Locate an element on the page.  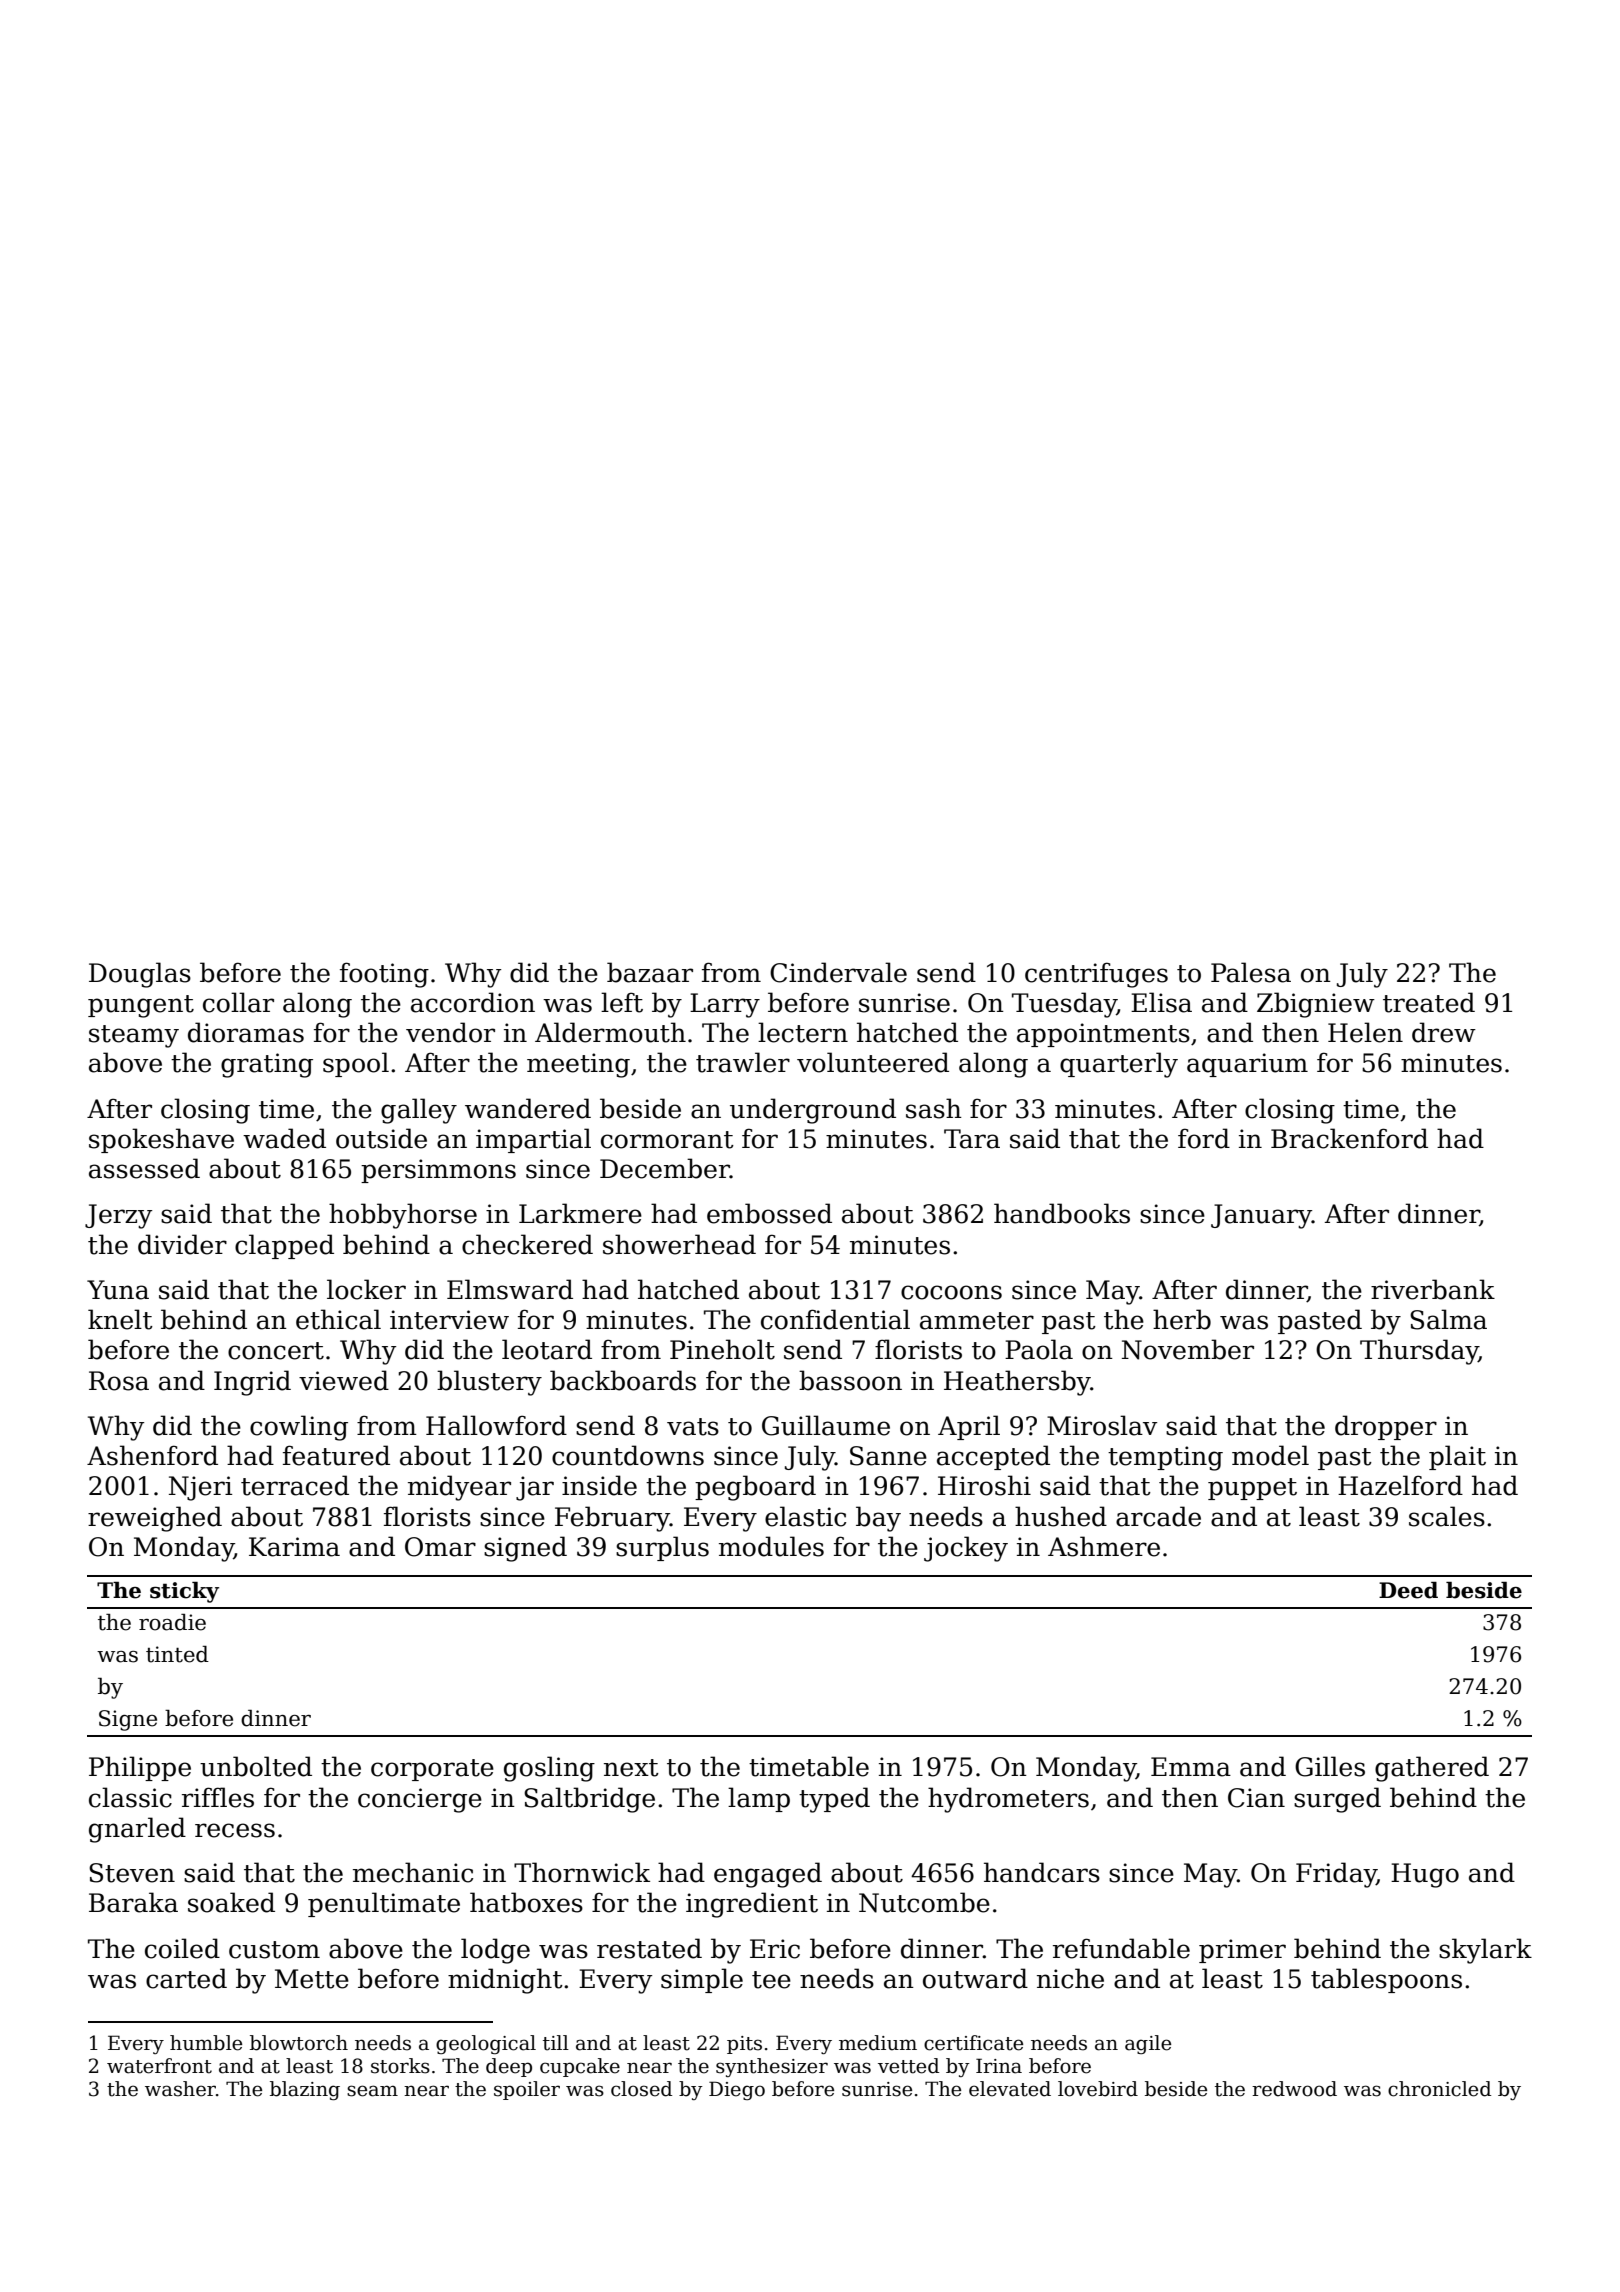
treated is located at coordinates (1429, 1002).
